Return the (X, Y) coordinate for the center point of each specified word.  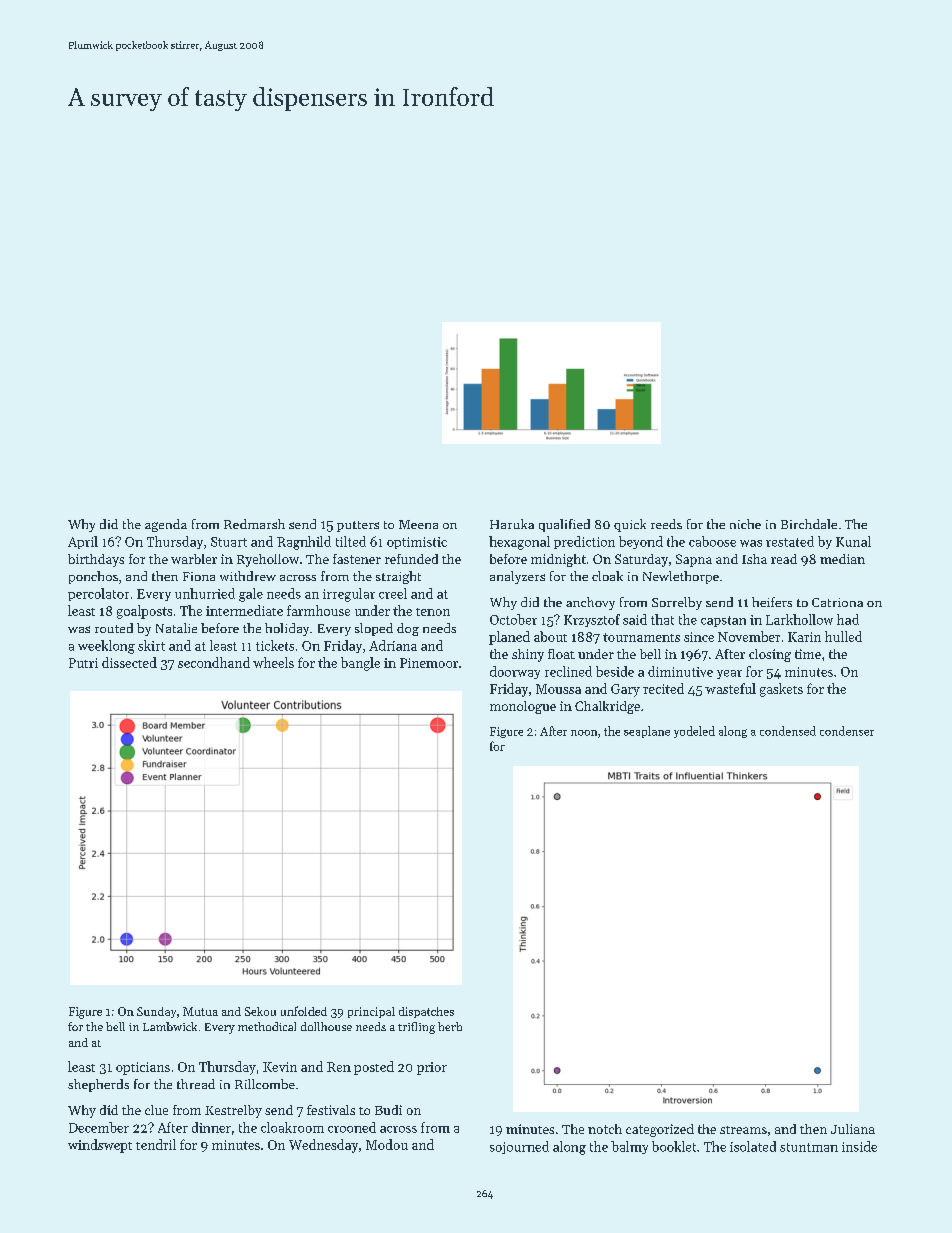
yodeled (694, 732)
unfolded (304, 1011)
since (699, 637)
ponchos (93, 577)
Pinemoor (429, 663)
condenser (847, 731)
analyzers (517, 577)
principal (371, 1012)
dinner (211, 1127)
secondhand (214, 662)
